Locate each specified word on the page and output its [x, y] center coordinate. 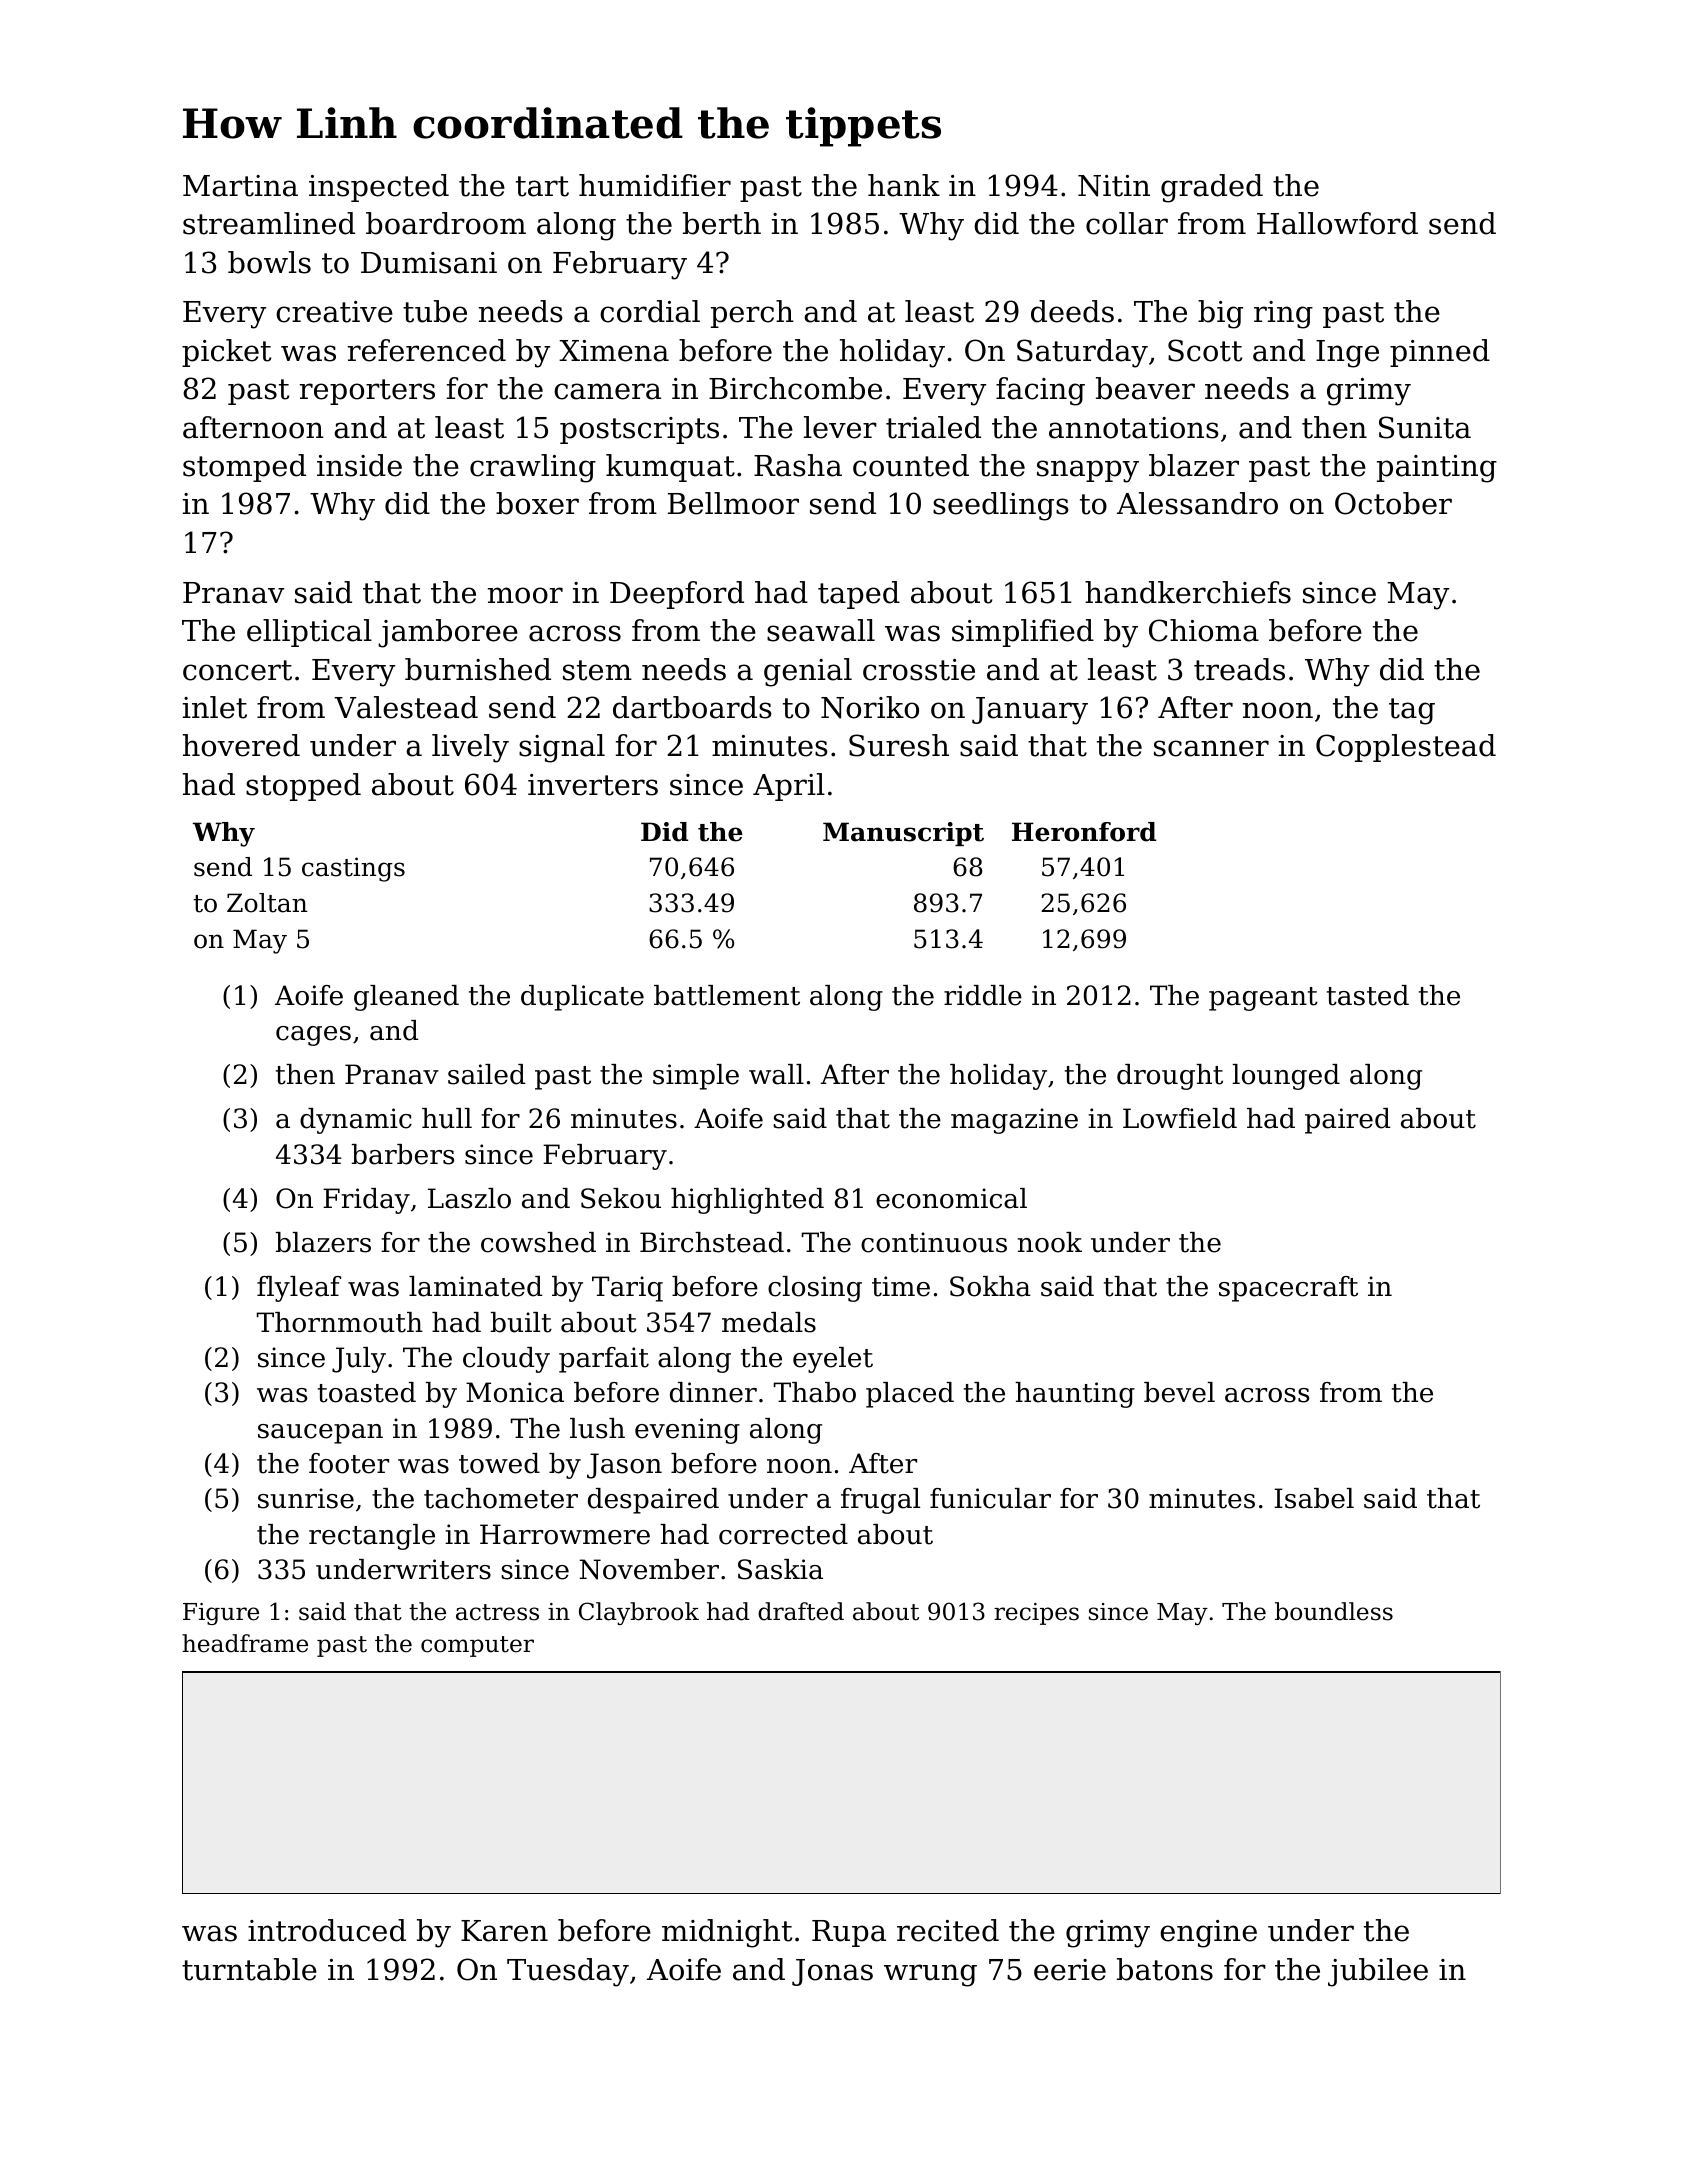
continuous [934, 1242]
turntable [249, 1969]
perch [752, 314]
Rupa [849, 1933]
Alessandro [1197, 503]
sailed [486, 1074]
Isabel [1314, 1498]
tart [542, 186]
